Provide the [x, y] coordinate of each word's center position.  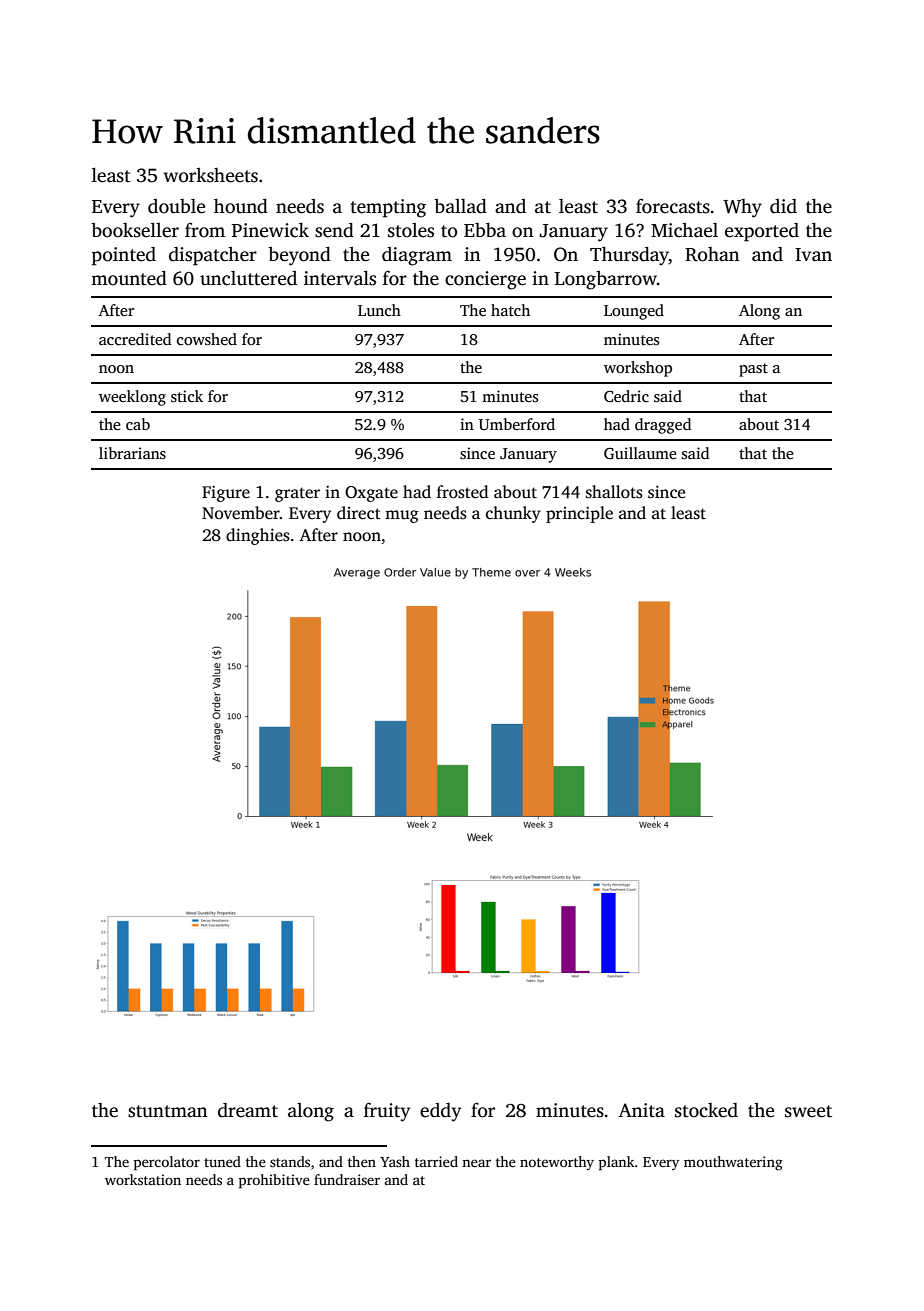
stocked [706, 1110]
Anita [641, 1110]
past [753, 370]
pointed [124, 256]
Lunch [379, 310]
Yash [395, 1161]
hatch [510, 310]
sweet [808, 1111]
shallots [614, 492]
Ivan [813, 254]
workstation [143, 1179]
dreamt [248, 1110]
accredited [135, 339]
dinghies [258, 536]
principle [579, 514]
